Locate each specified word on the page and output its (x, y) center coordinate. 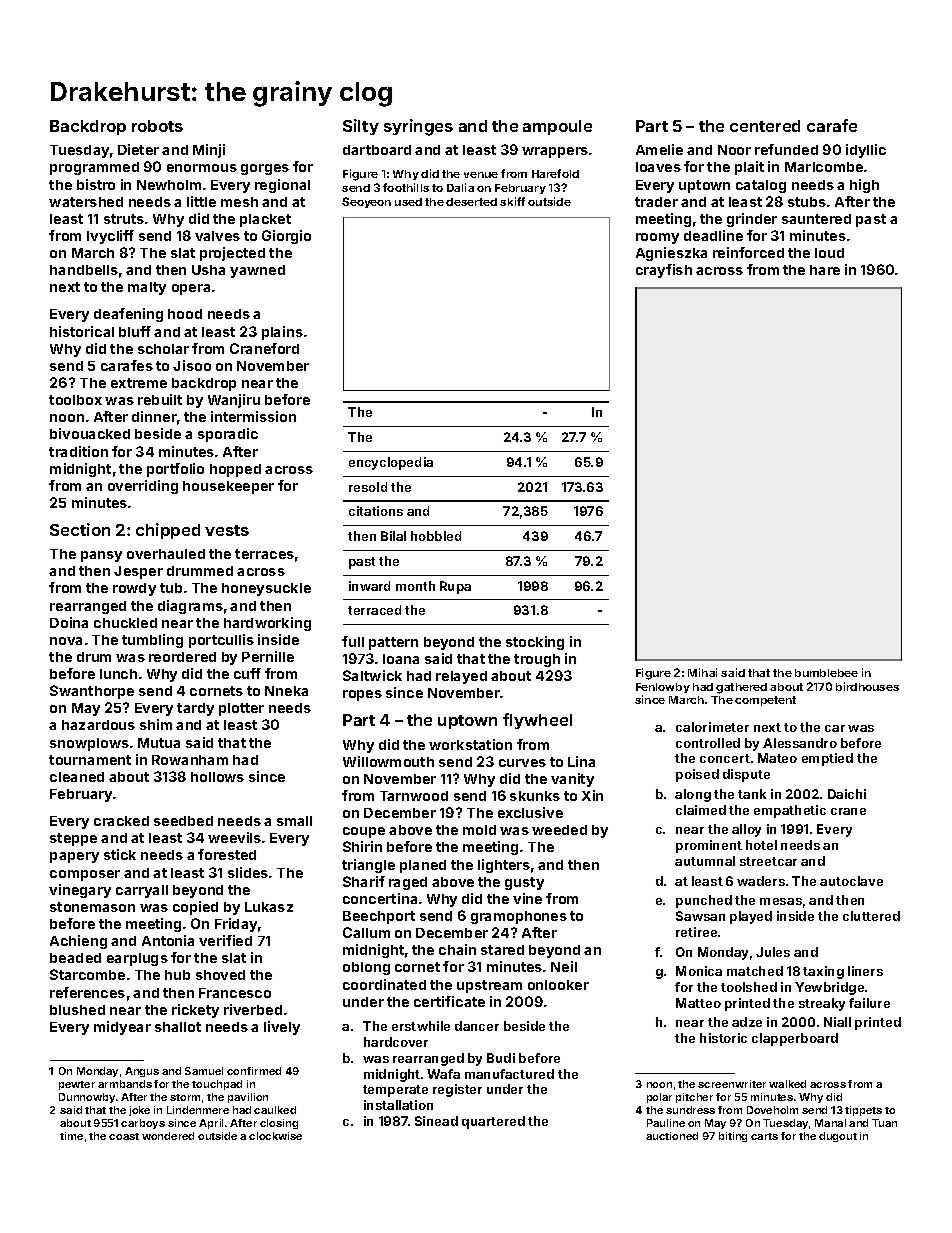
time (71, 1136)
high (864, 186)
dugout (838, 1137)
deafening (128, 315)
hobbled (436, 536)
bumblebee (826, 673)
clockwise (275, 1136)
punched (704, 901)
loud (829, 253)
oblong (366, 968)
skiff (512, 201)
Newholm (169, 185)
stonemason (92, 907)
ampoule (557, 127)
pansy (101, 556)
